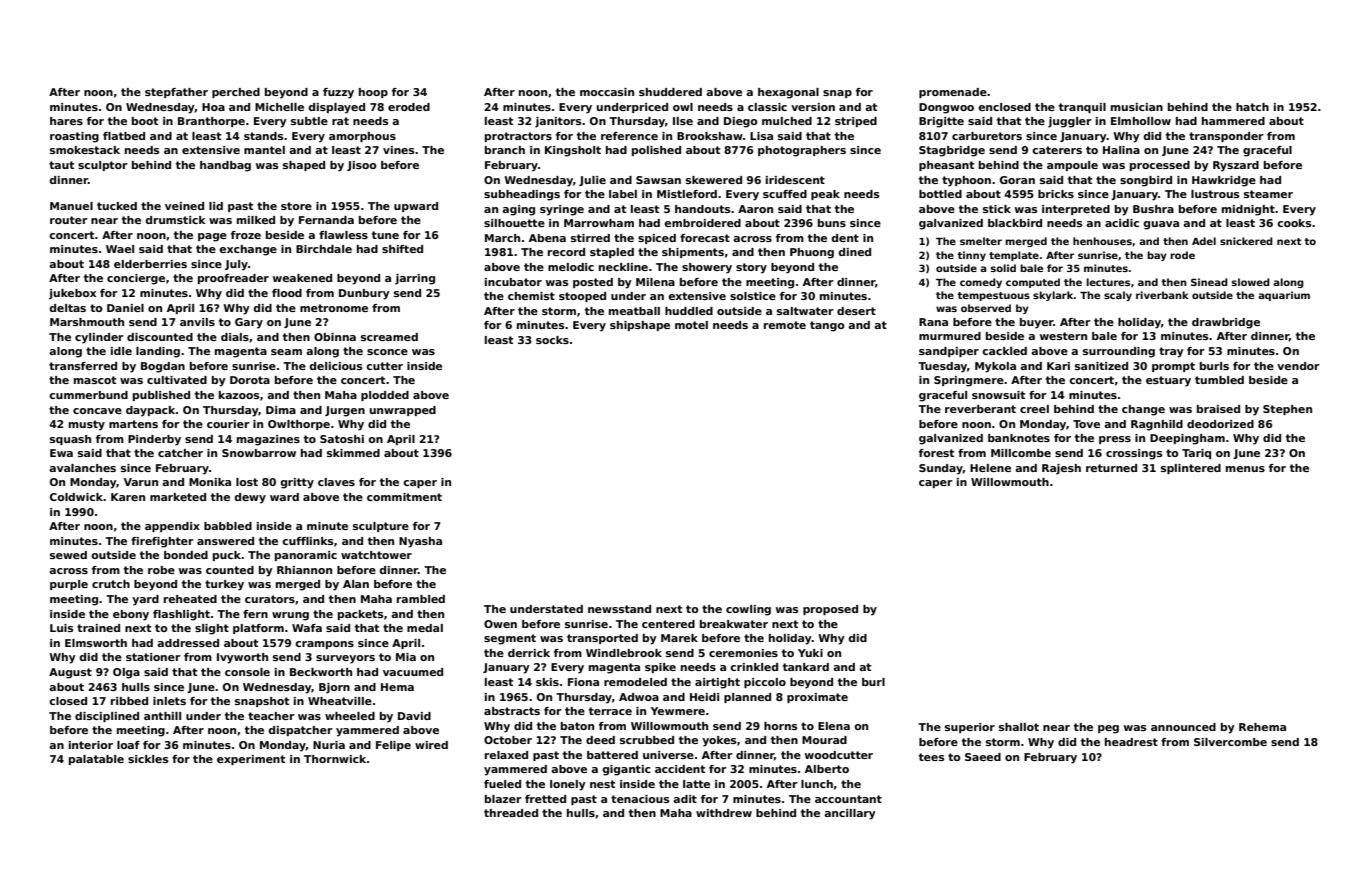 The height and width of the screenshot is (887, 1372). What do you see at coordinates (573, 151) in the screenshot?
I see `Kingsholt` at bounding box center [573, 151].
